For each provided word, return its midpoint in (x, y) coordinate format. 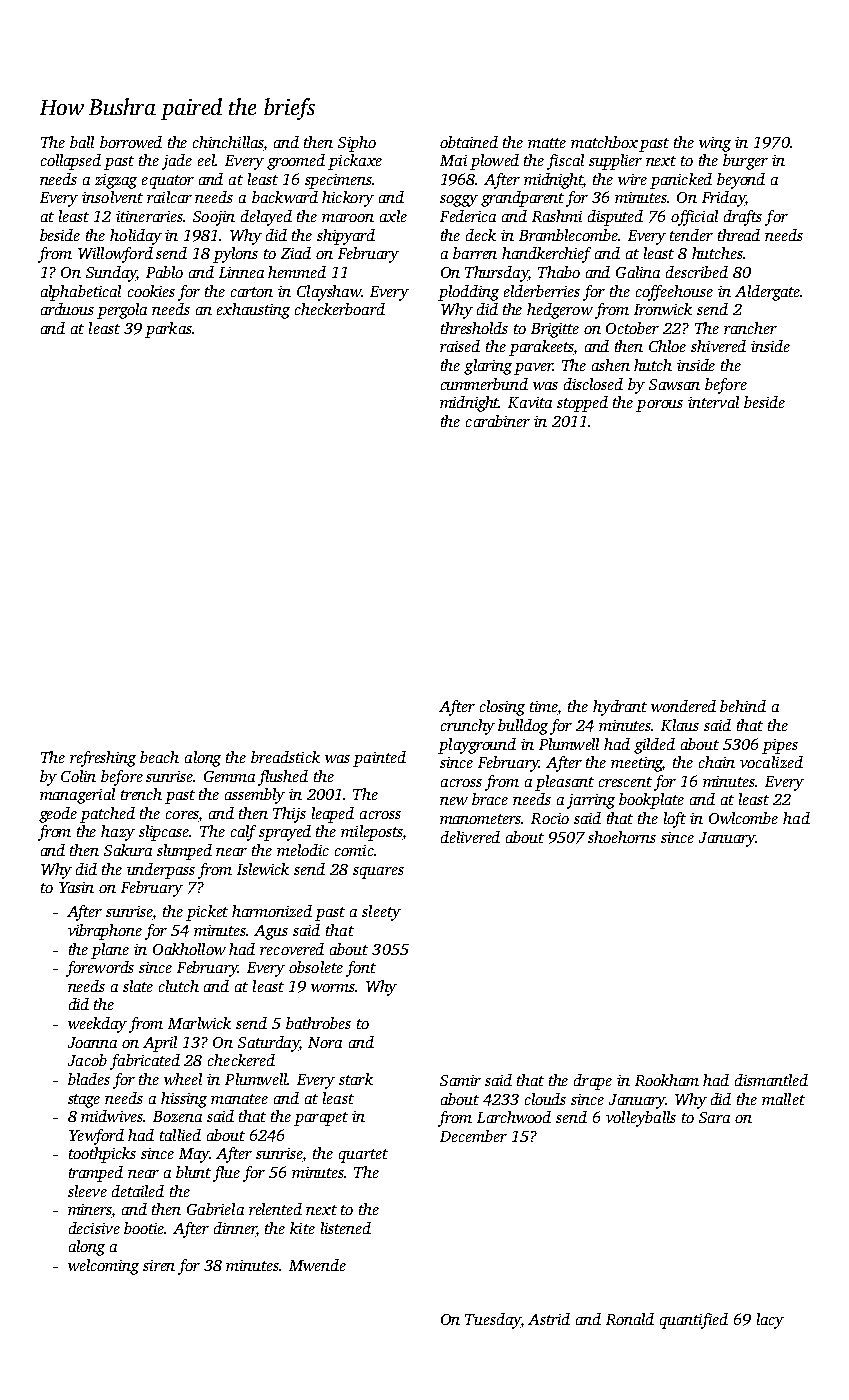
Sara (714, 1117)
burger (745, 162)
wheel (183, 1079)
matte (547, 143)
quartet (363, 1156)
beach (159, 757)
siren (159, 1265)
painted (379, 759)
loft (675, 820)
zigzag (116, 181)
